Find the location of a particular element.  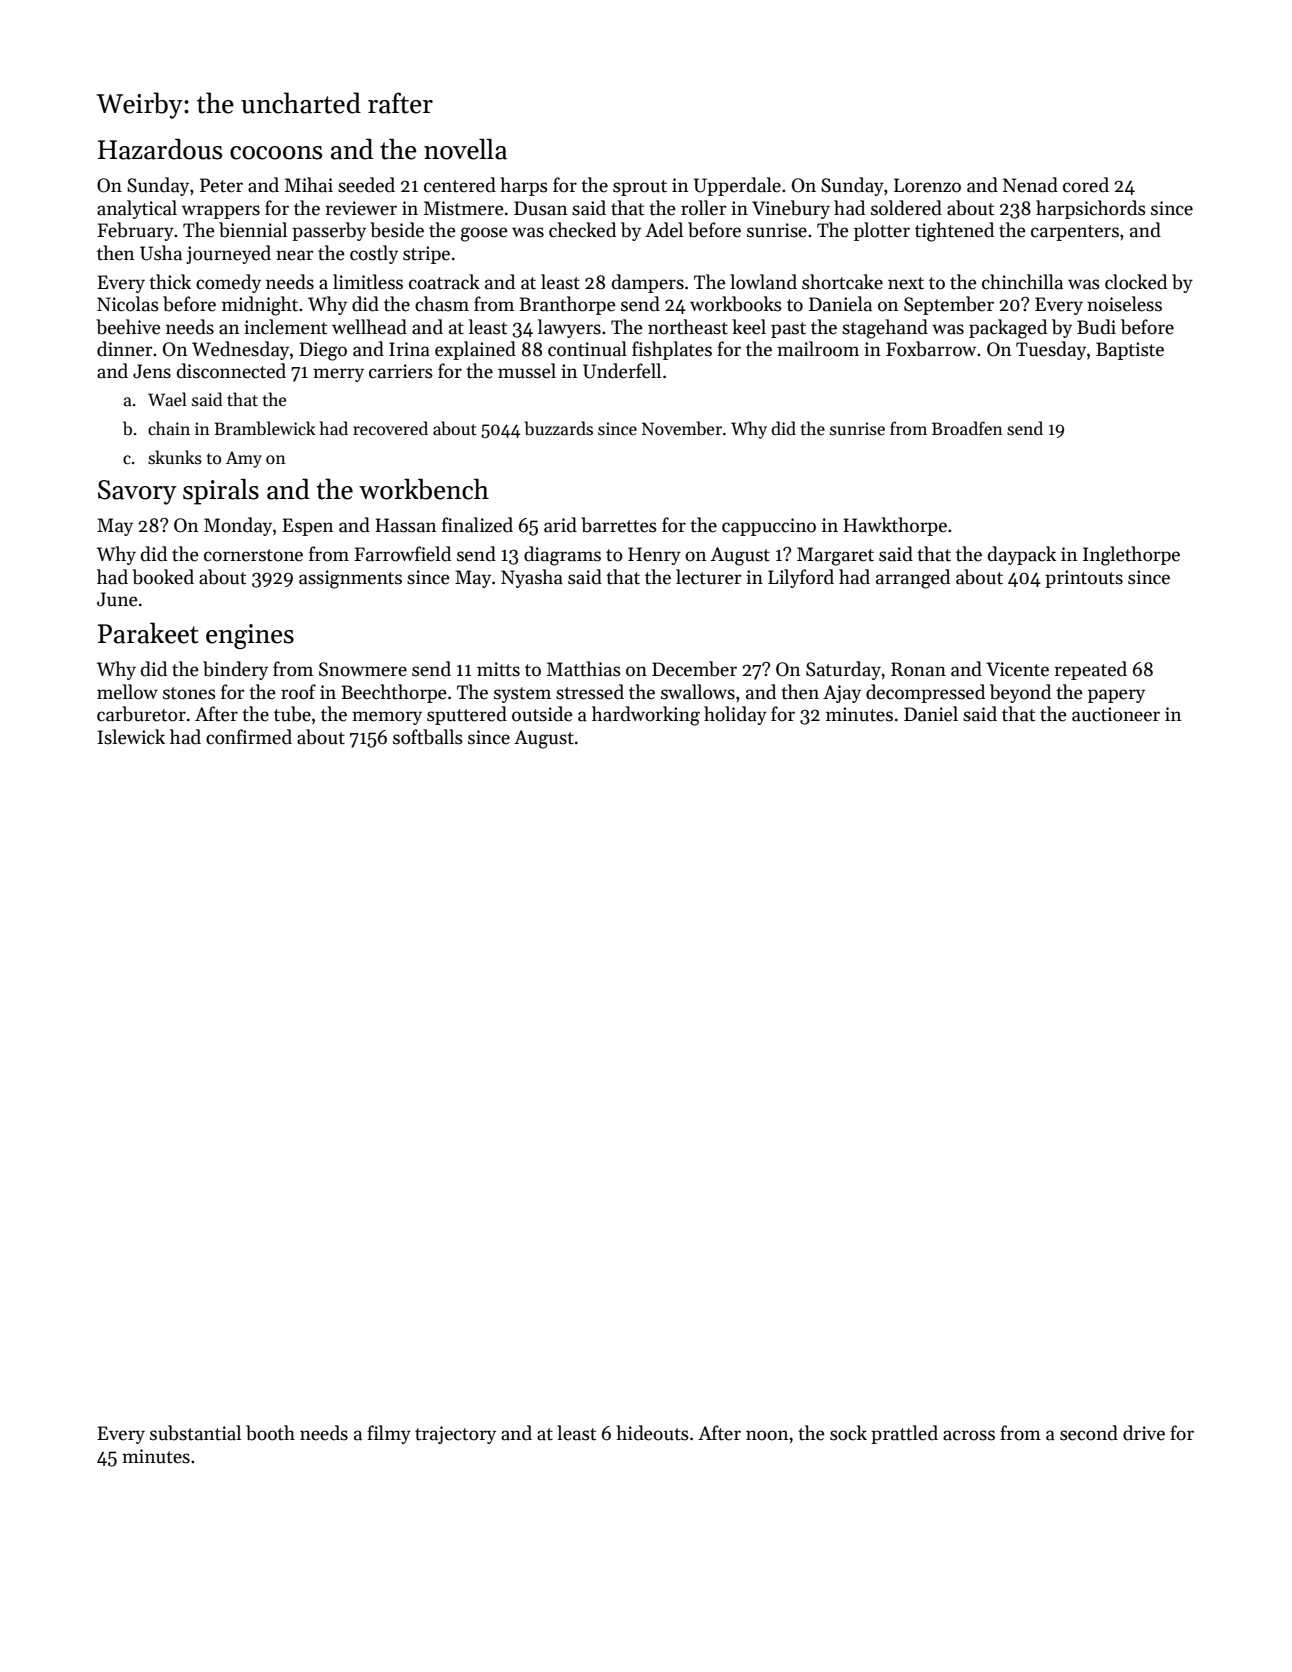

drive is located at coordinates (1144, 1433).
